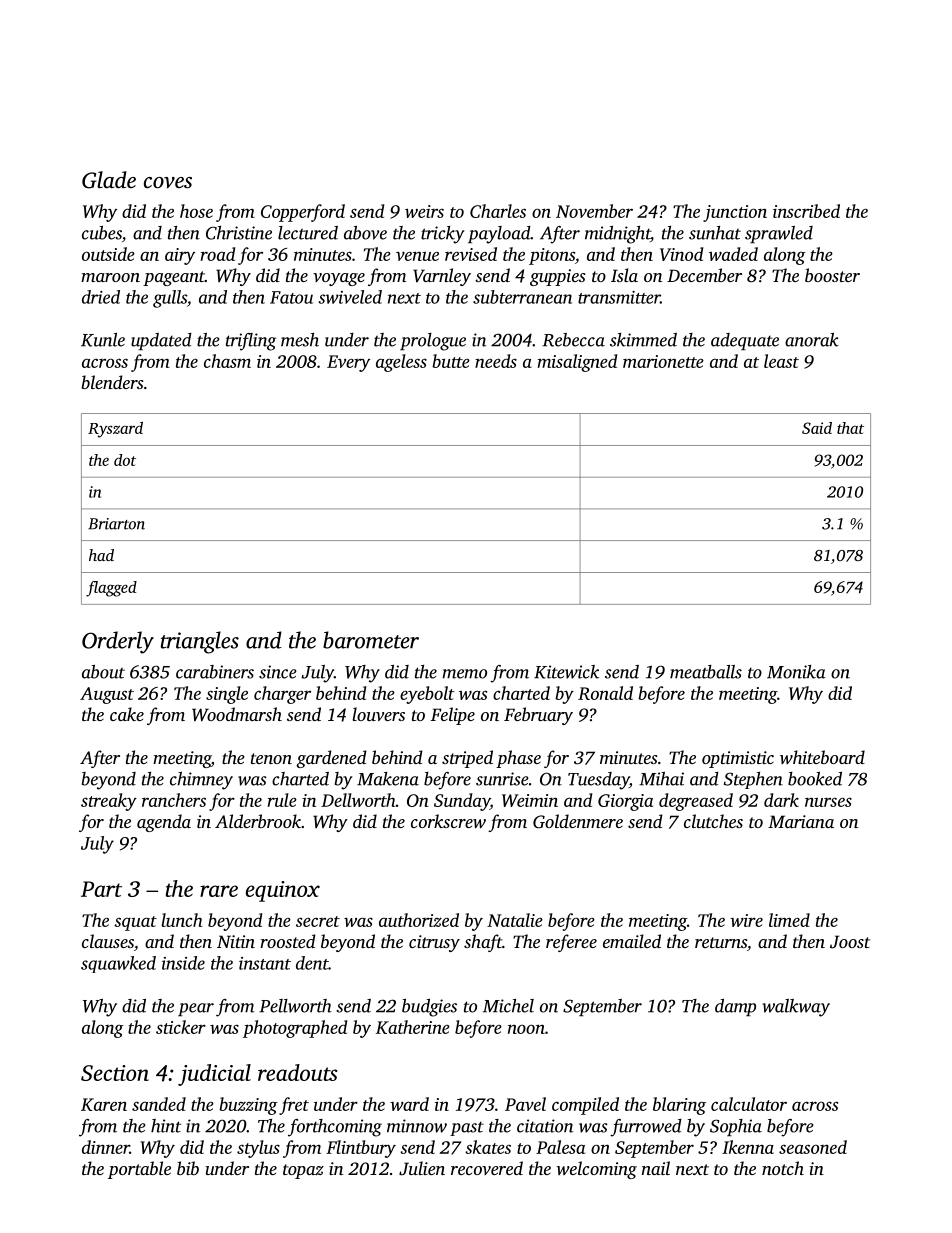 Image resolution: width=952 pixels, height=1233 pixels. What do you see at coordinates (526, 1029) in the document?
I see `noon` at bounding box center [526, 1029].
